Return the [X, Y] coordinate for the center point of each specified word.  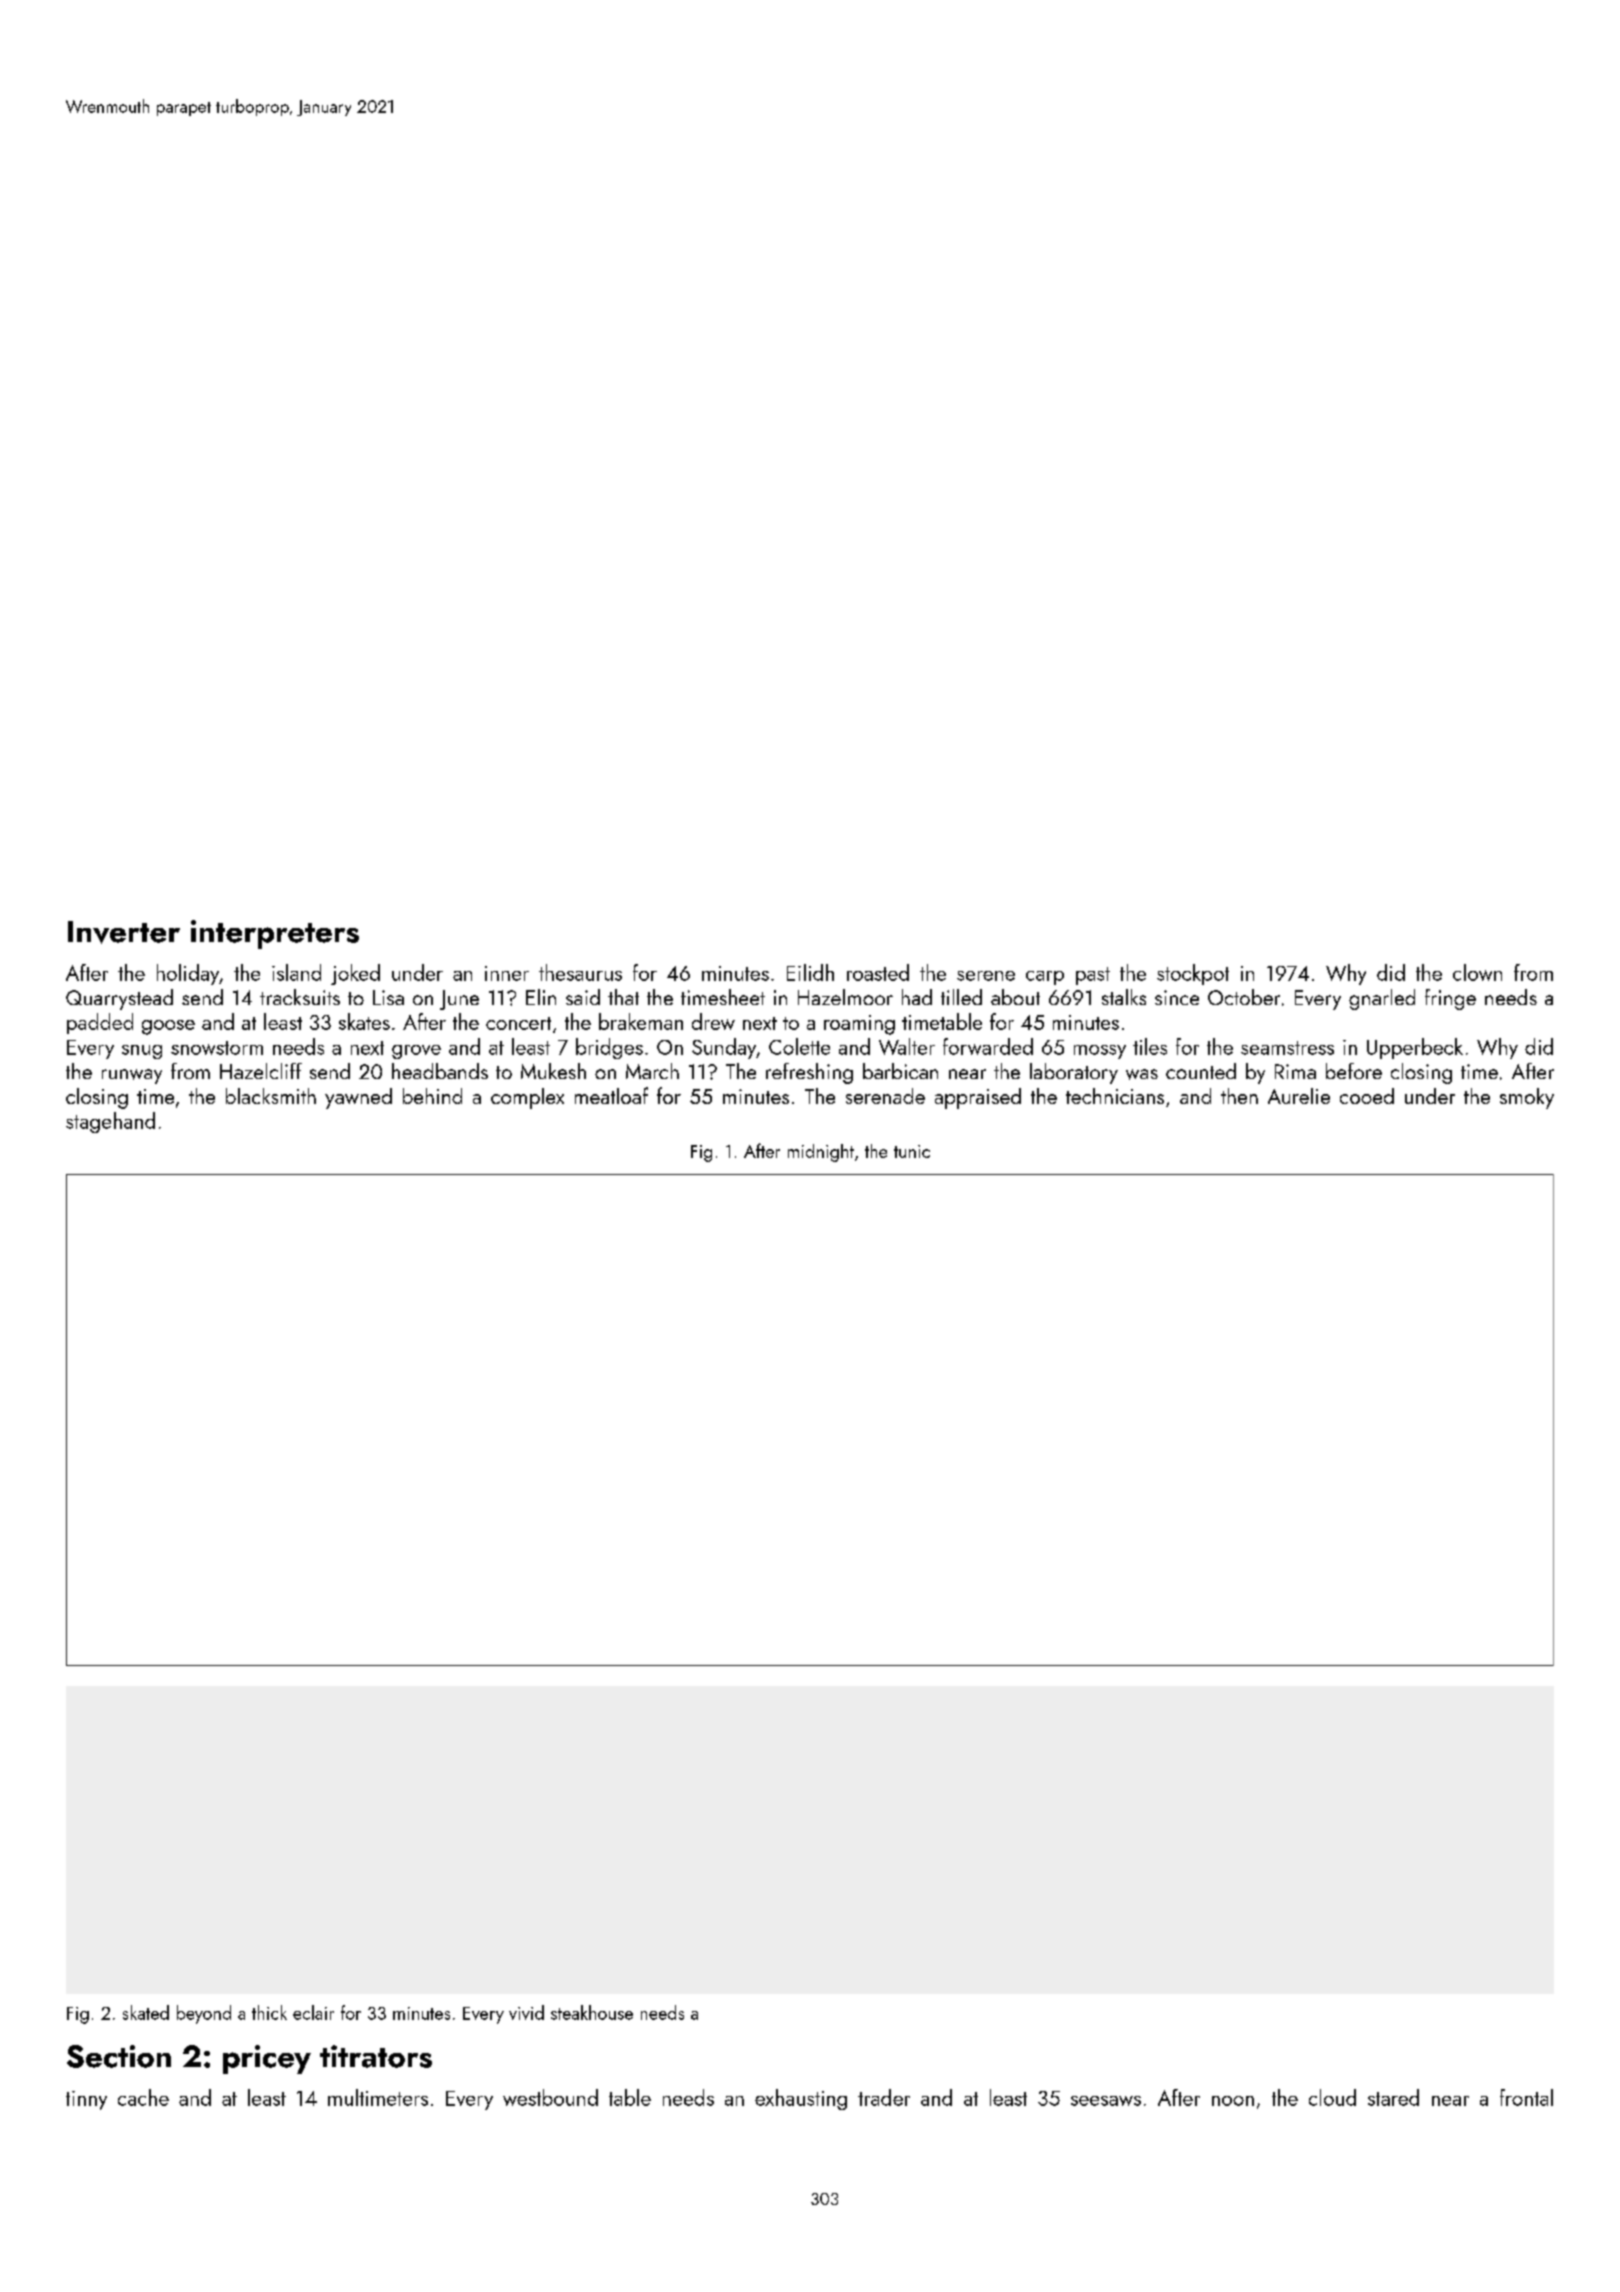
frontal [1526, 2097]
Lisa [388, 997]
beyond [204, 2014]
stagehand [110, 1122]
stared [1393, 2097]
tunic [912, 1151]
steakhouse [592, 2012]
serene [986, 976]
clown [1477, 972]
